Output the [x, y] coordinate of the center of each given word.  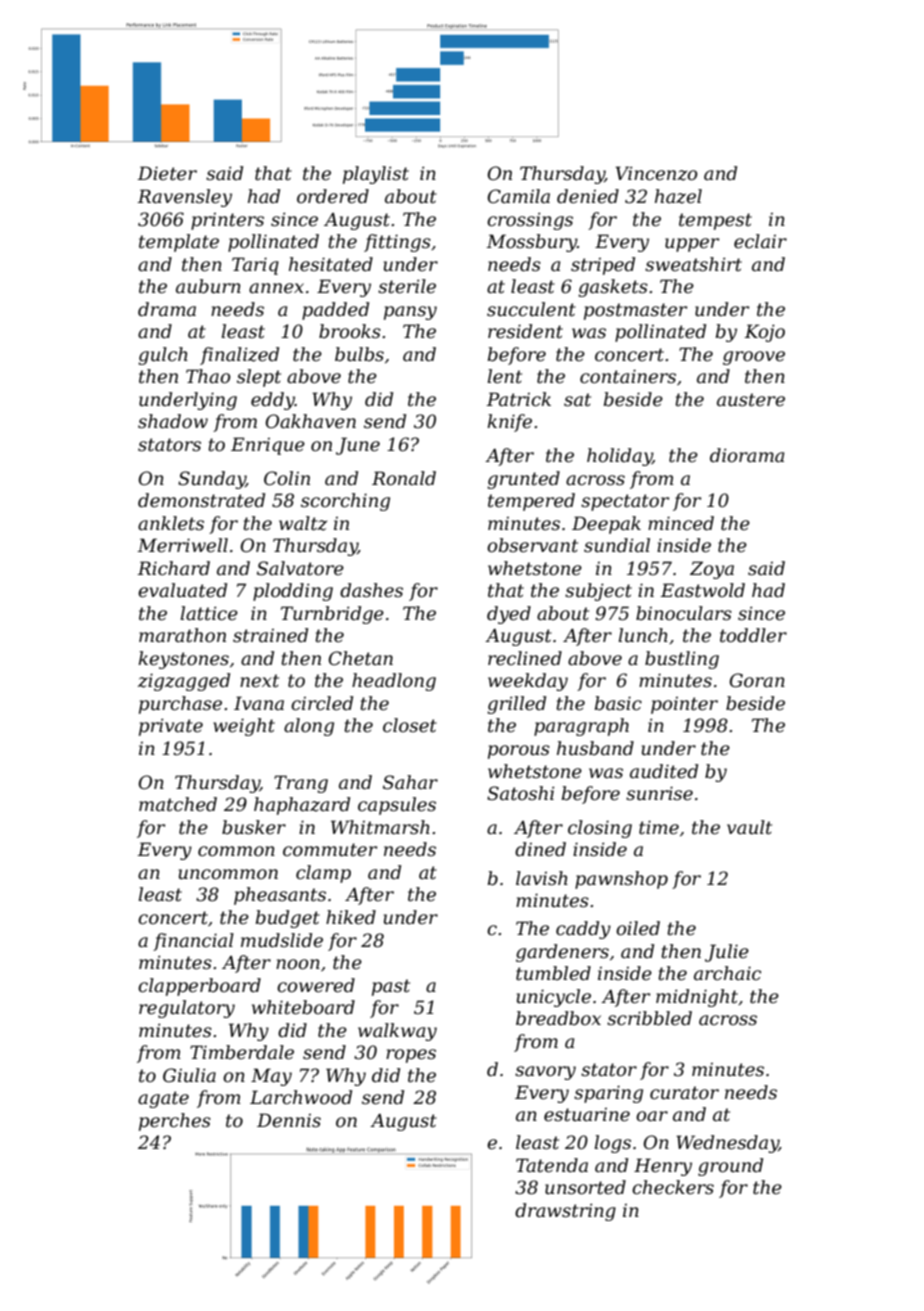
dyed [509, 615]
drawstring [565, 1212]
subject [598, 592]
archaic [727, 973]
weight [244, 727]
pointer [684, 705]
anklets [171, 523]
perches [175, 1122]
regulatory [187, 1009]
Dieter [167, 173]
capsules [397, 806]
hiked [351, 917]
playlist [376, 175]
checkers [673, 1187]
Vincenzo [656, 173]
